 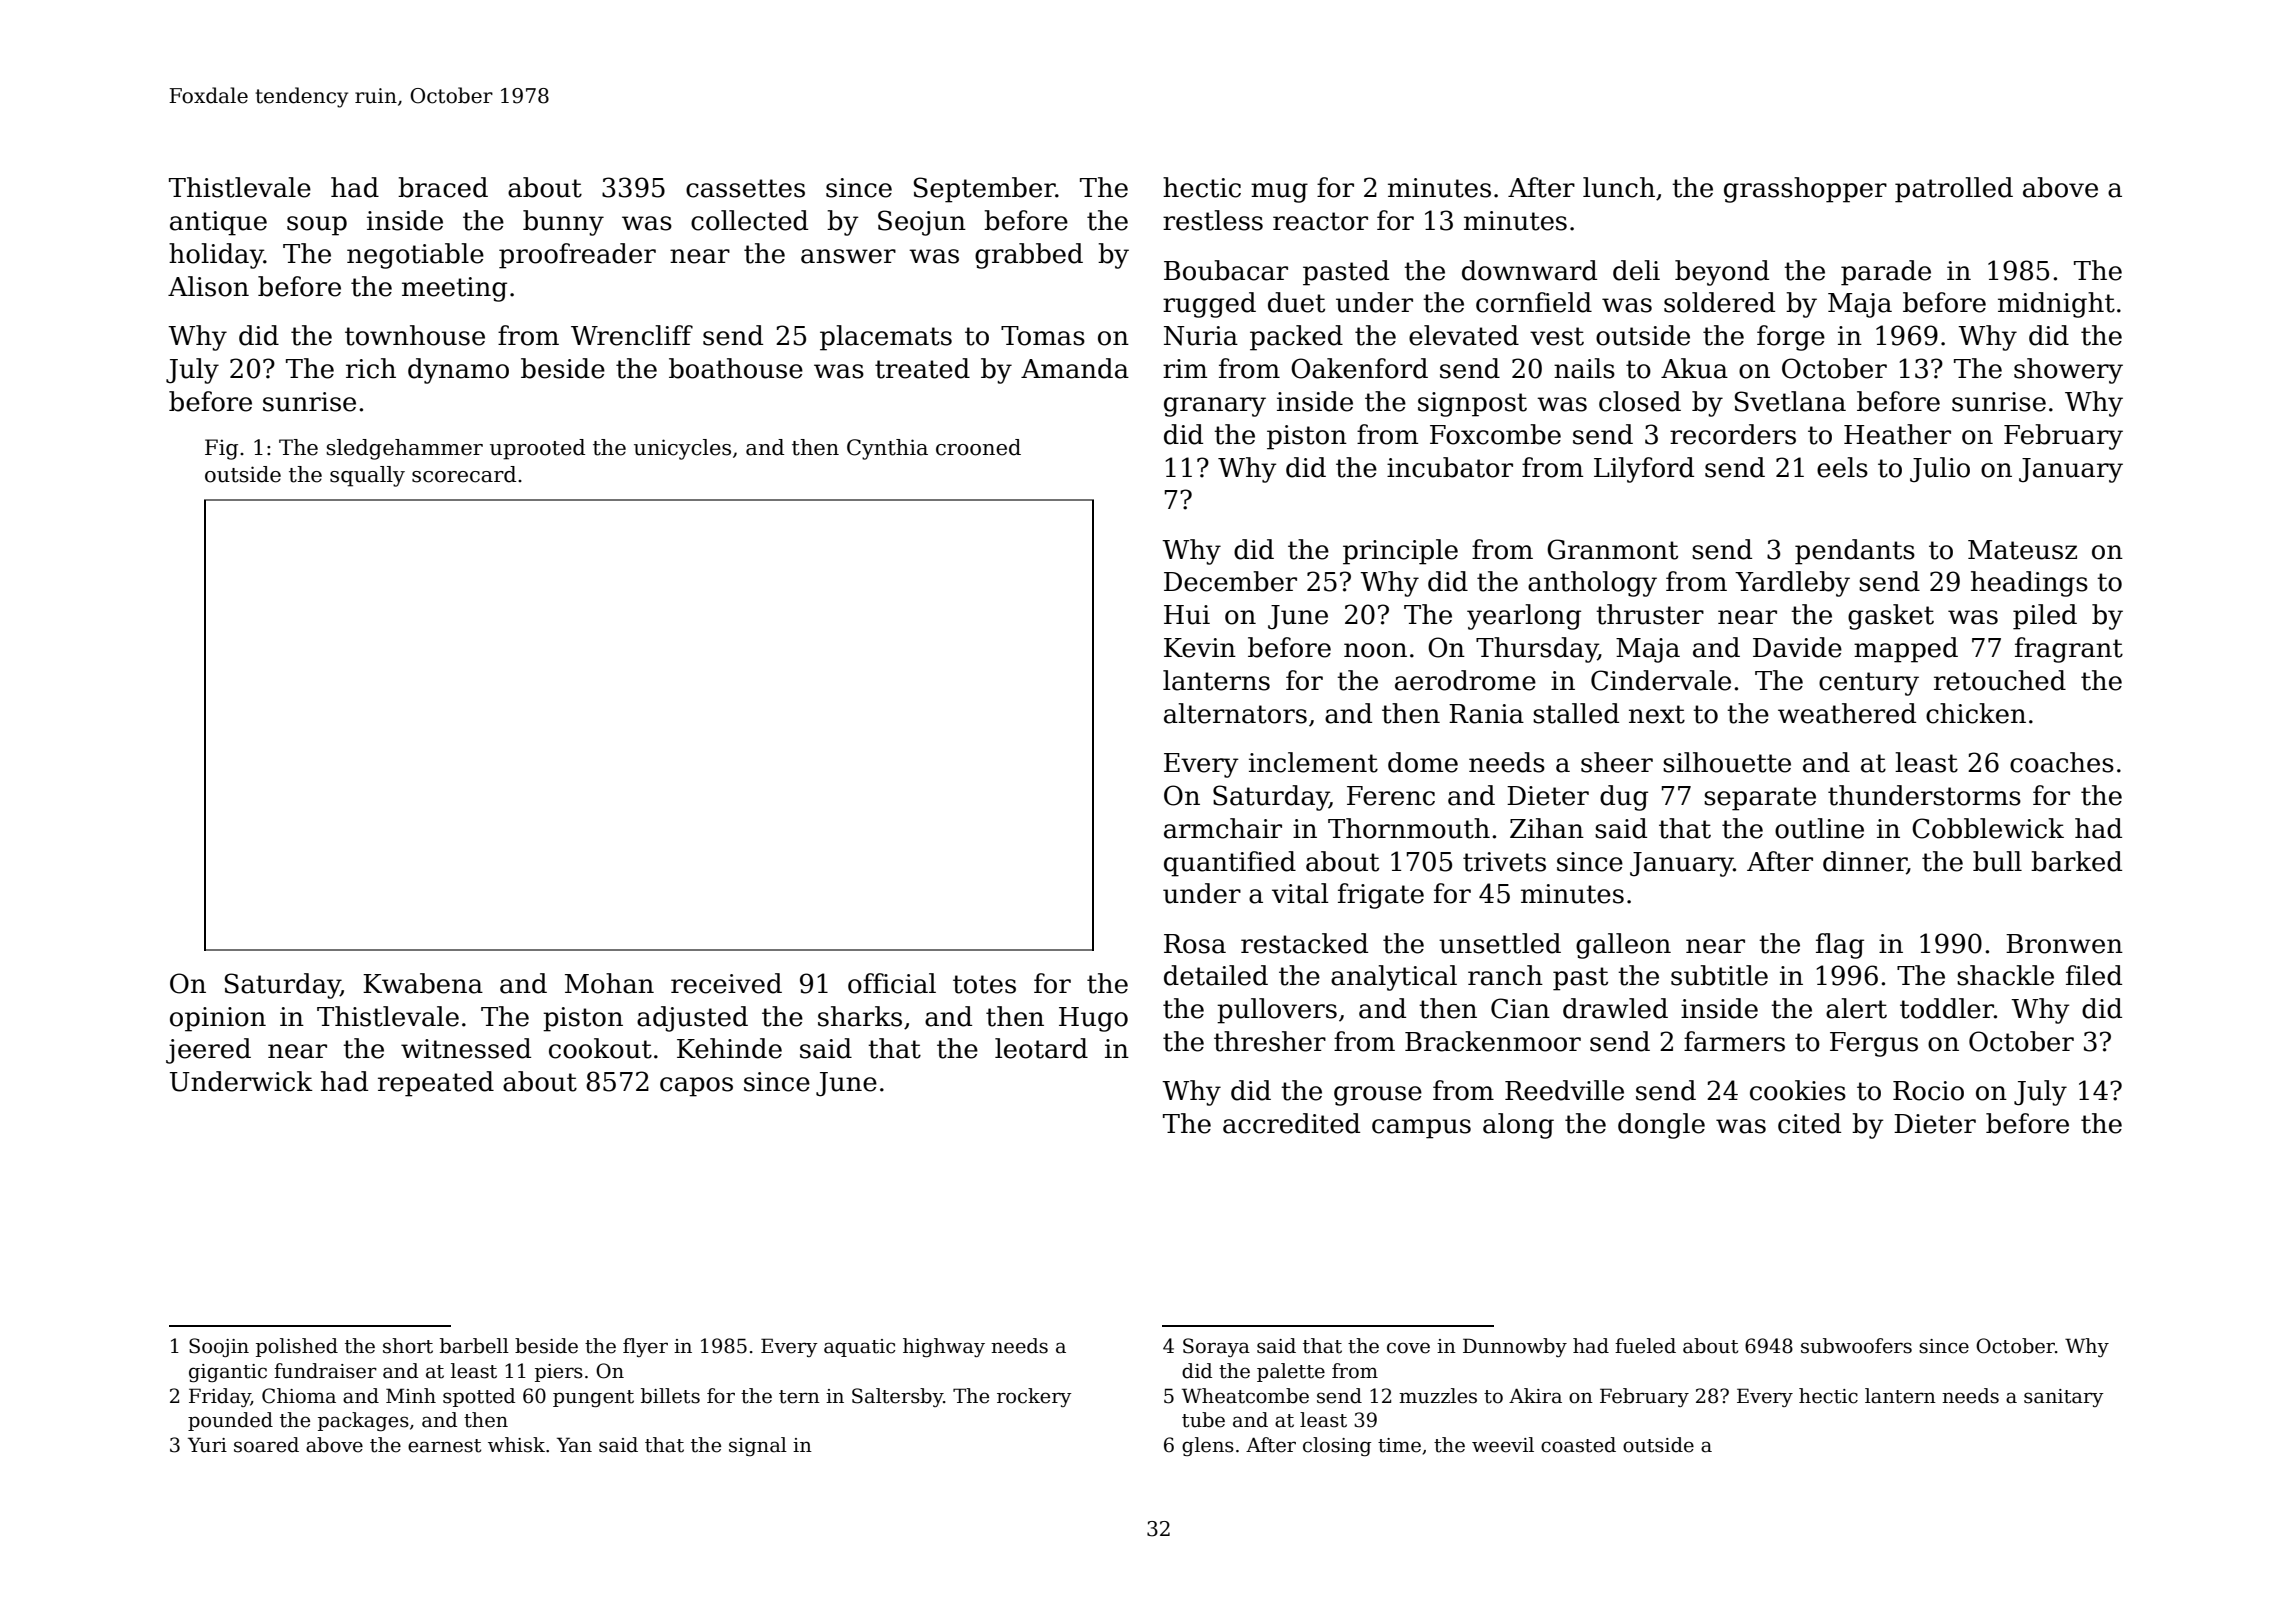 I want to click on grabbed, so click(x=1029, y=256).
